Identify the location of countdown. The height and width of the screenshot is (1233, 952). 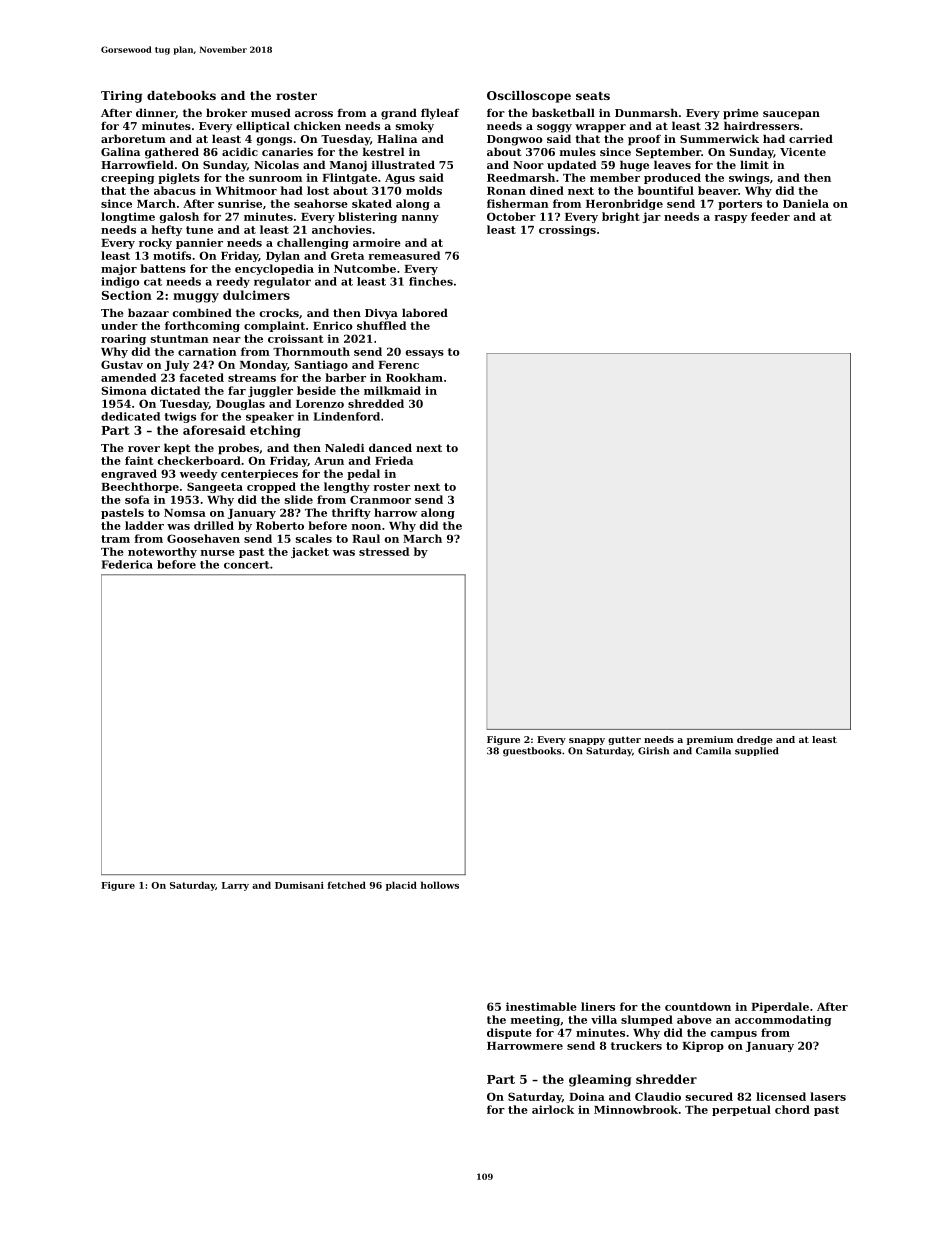
(698, 1006).
